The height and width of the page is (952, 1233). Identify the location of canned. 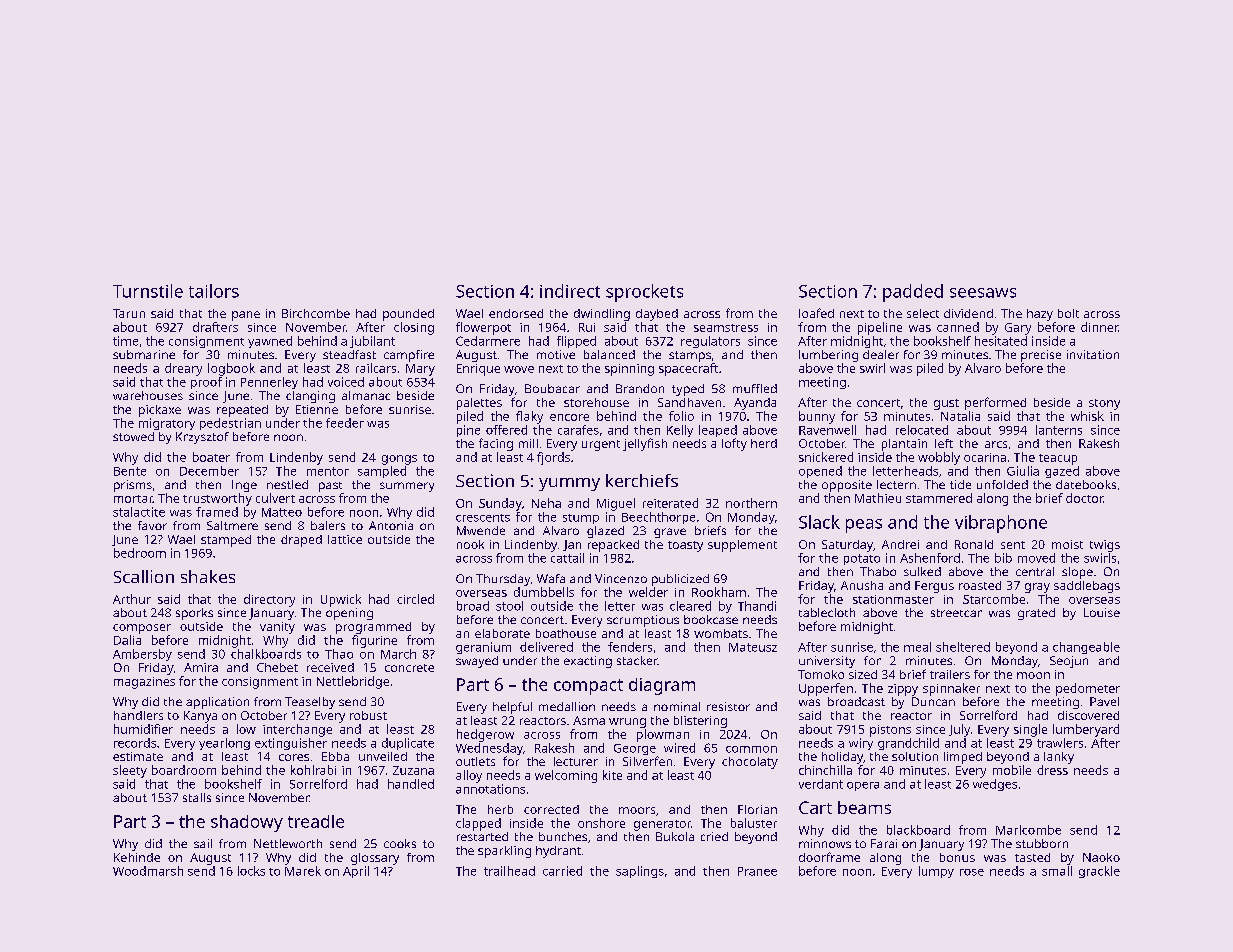
(958, 327).
